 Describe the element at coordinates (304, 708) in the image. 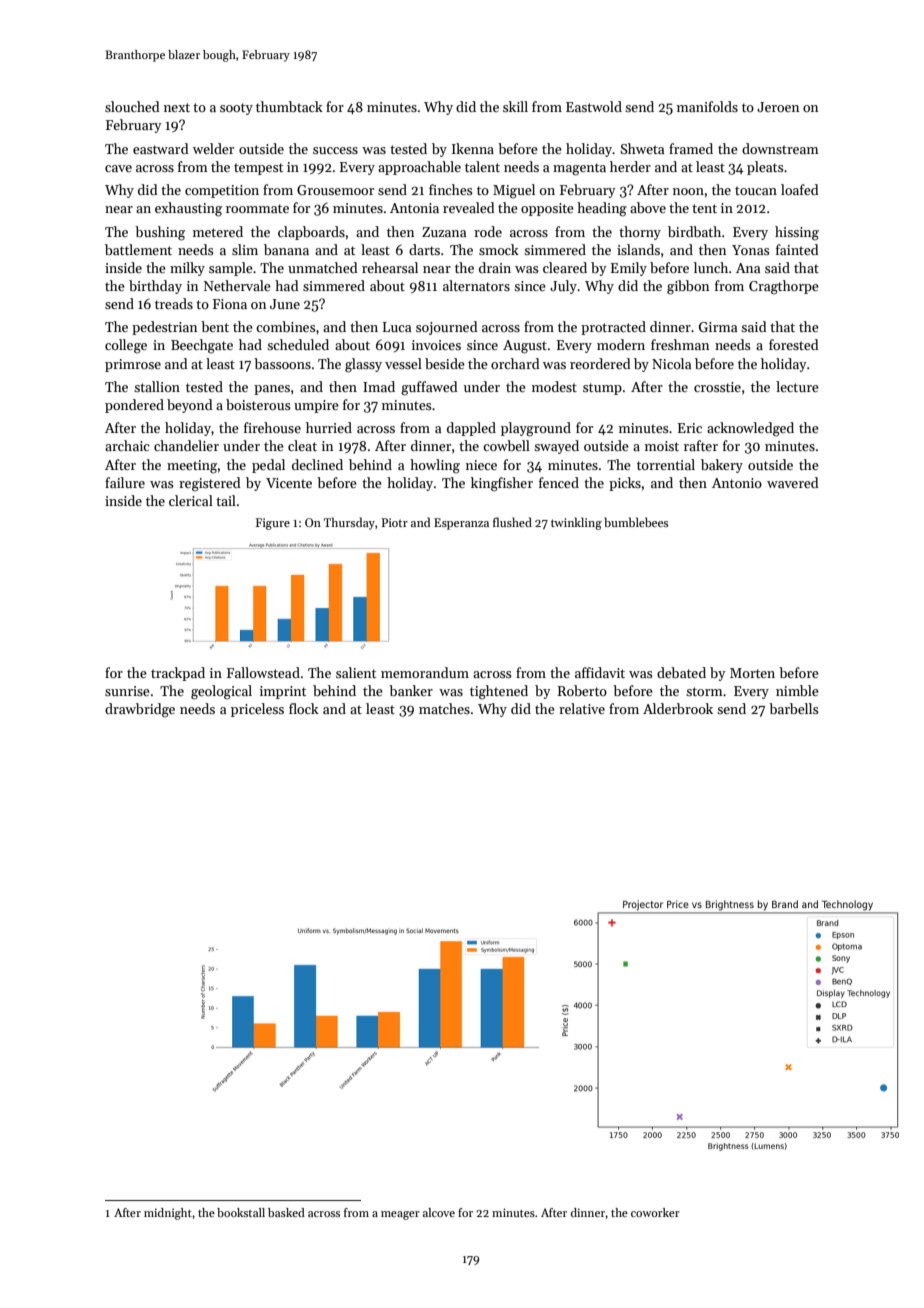

I see `flock` at that location.
